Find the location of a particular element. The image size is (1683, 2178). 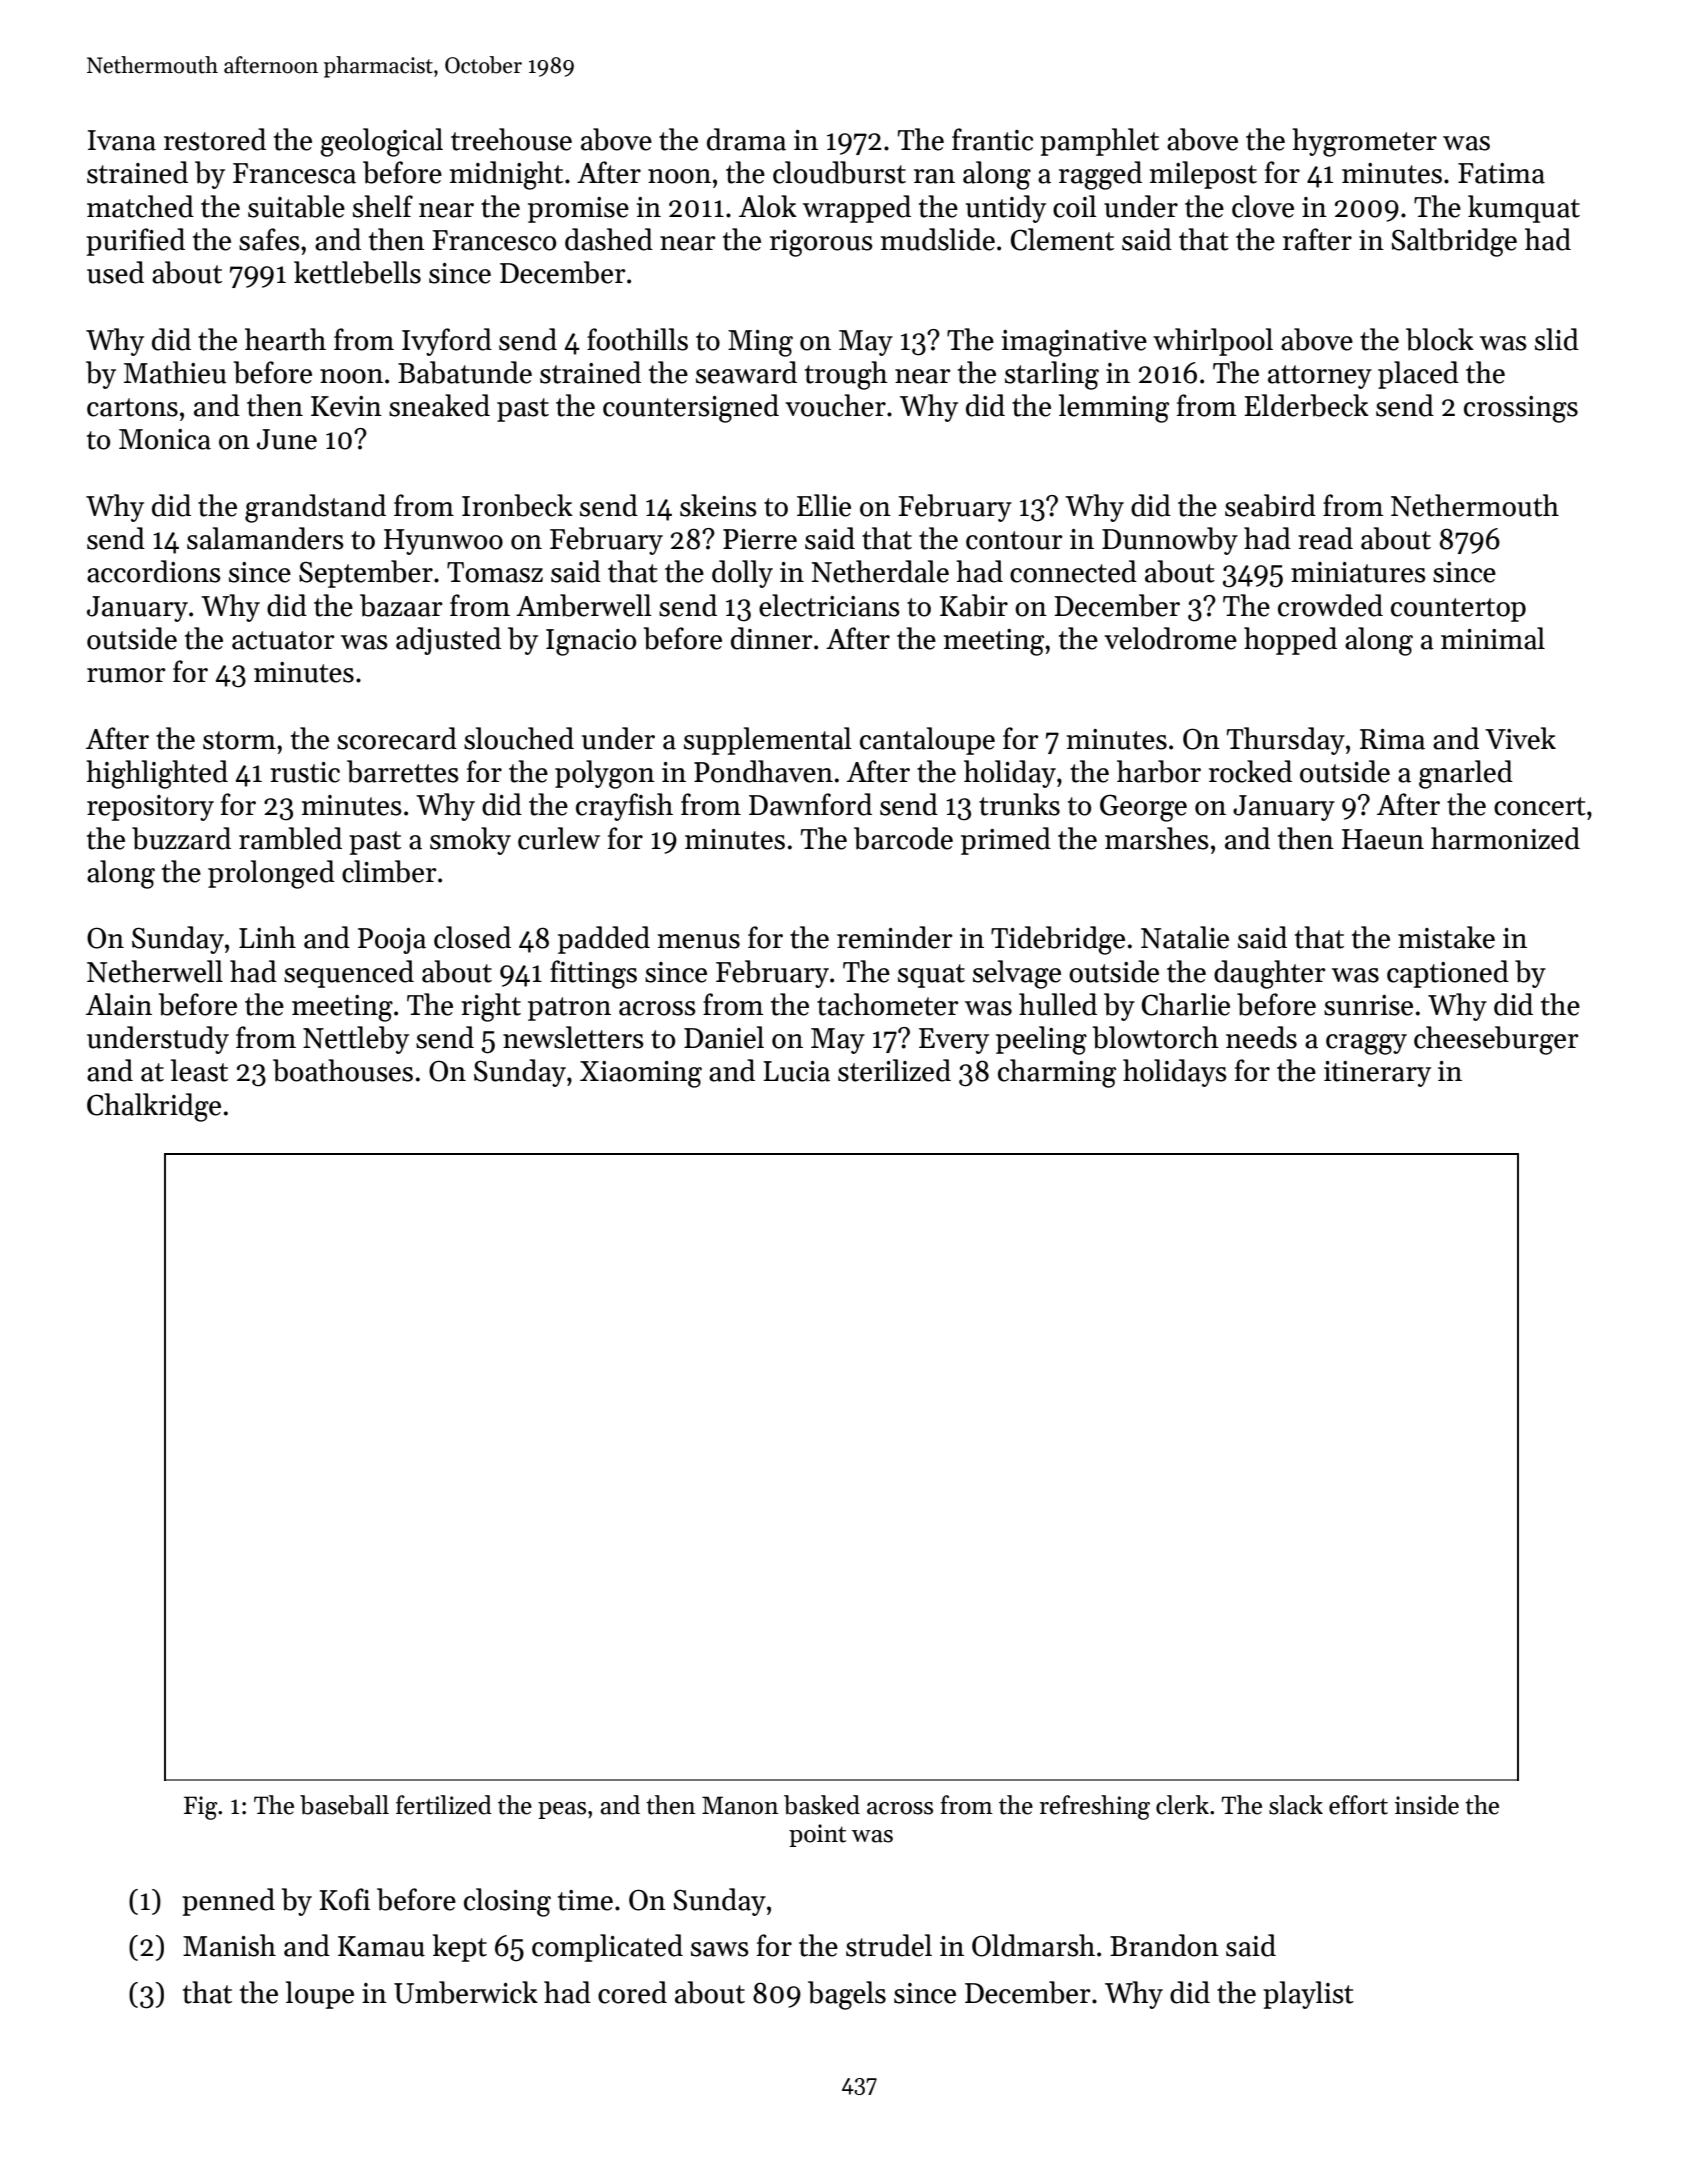

selvage is located at coordinates (1017, 974).
